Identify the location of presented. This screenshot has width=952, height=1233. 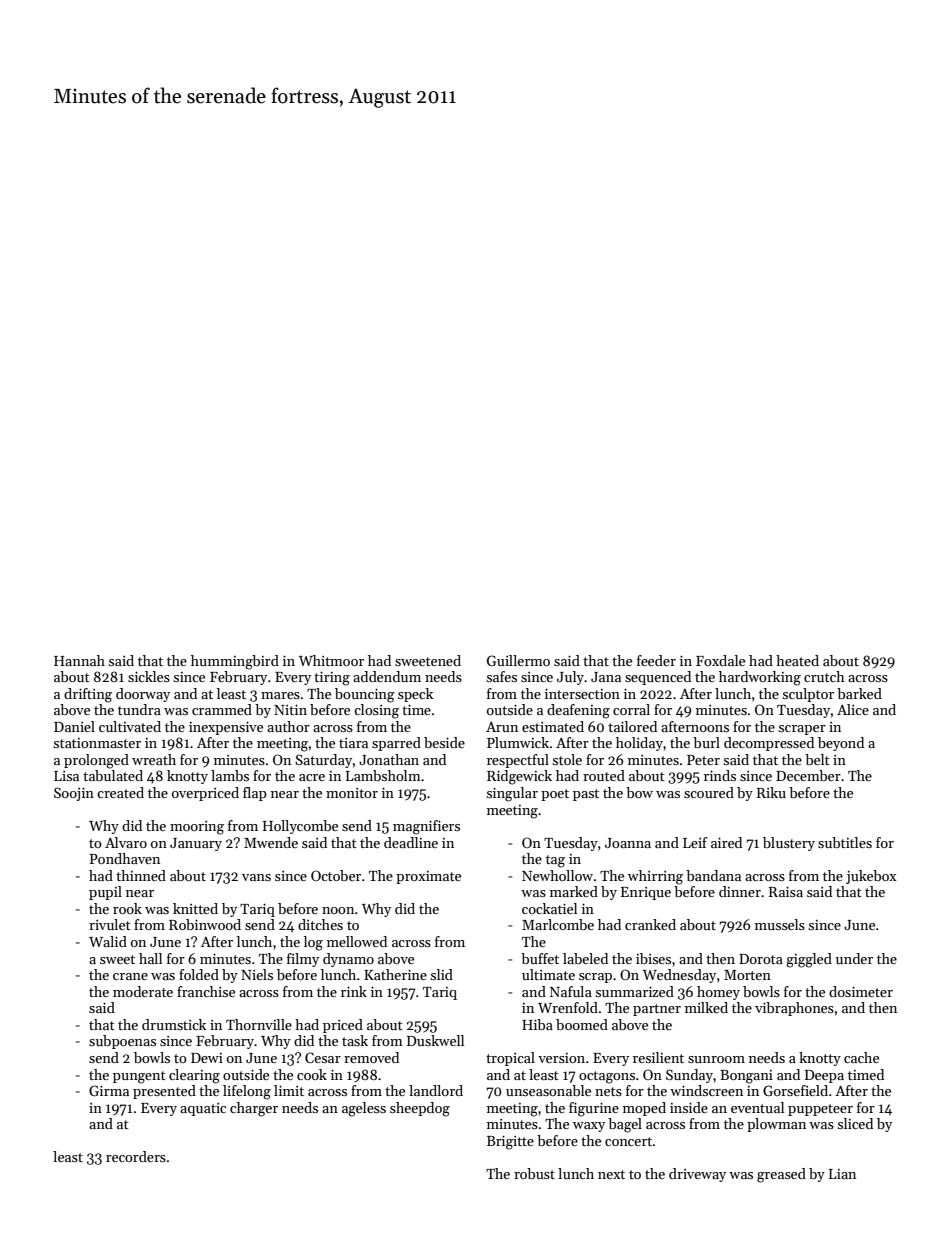
(164, 1092).
